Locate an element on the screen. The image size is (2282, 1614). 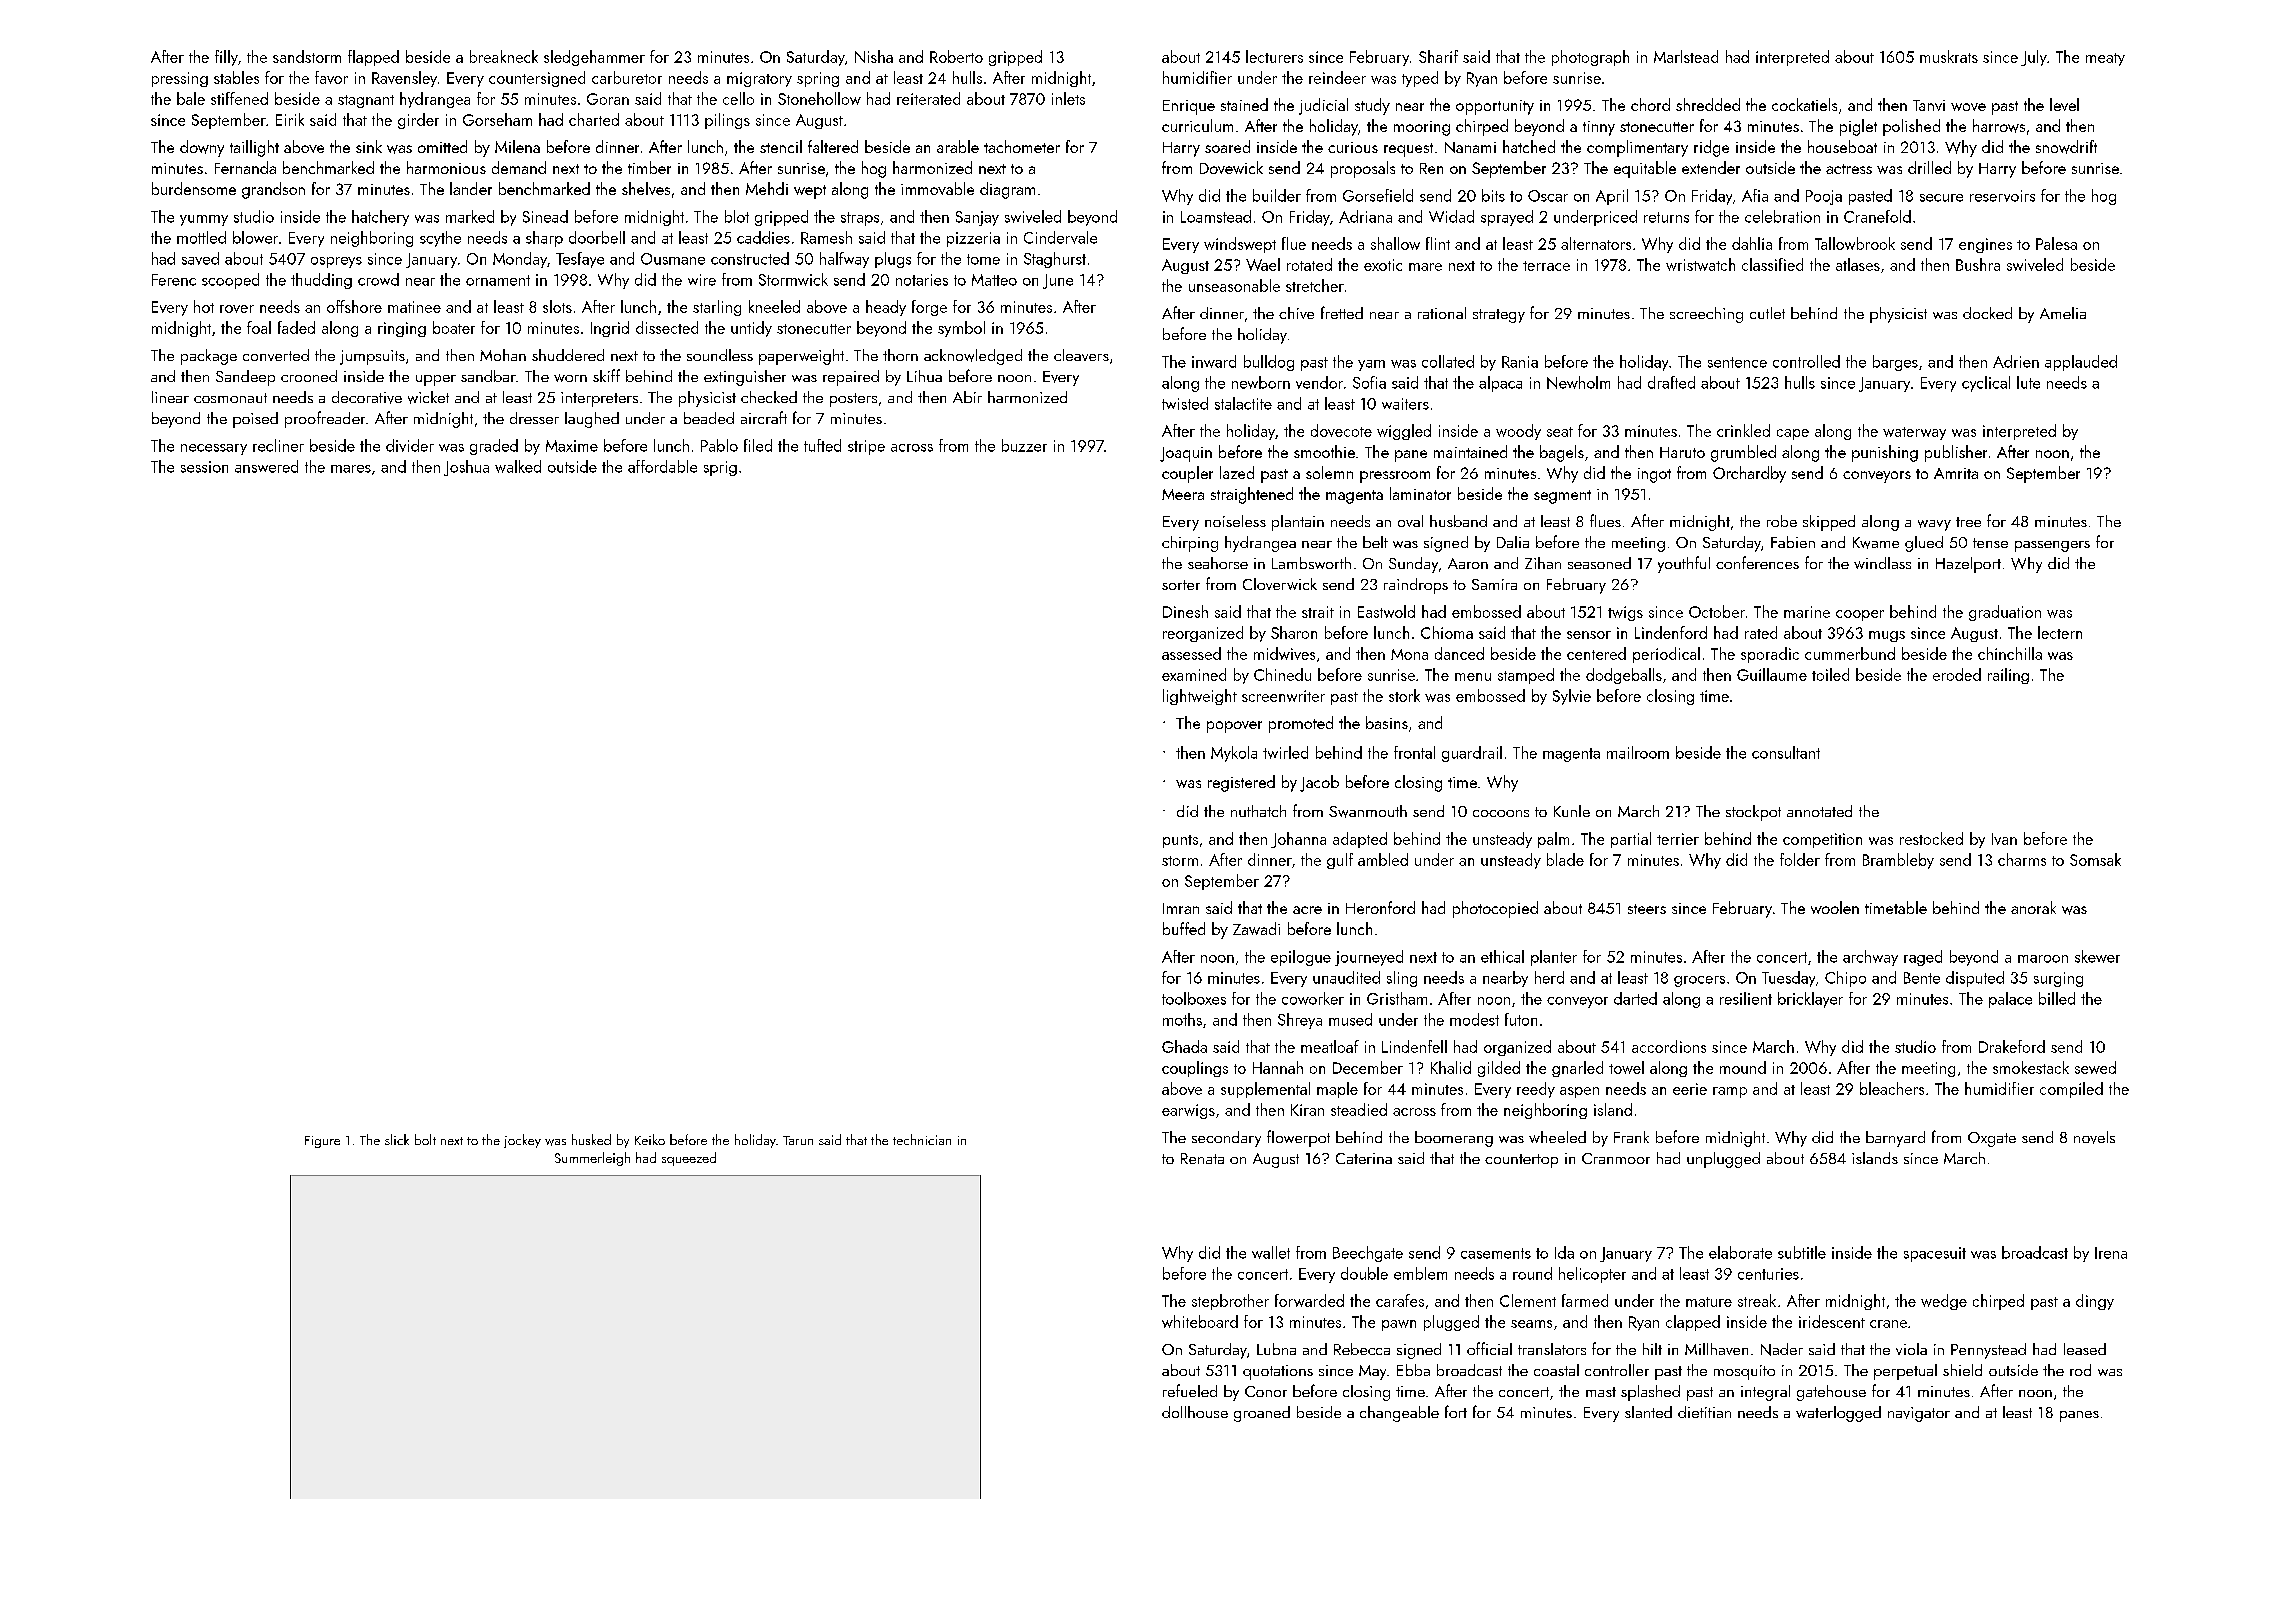
sledgehammer is located at coordinates (594, 58).
